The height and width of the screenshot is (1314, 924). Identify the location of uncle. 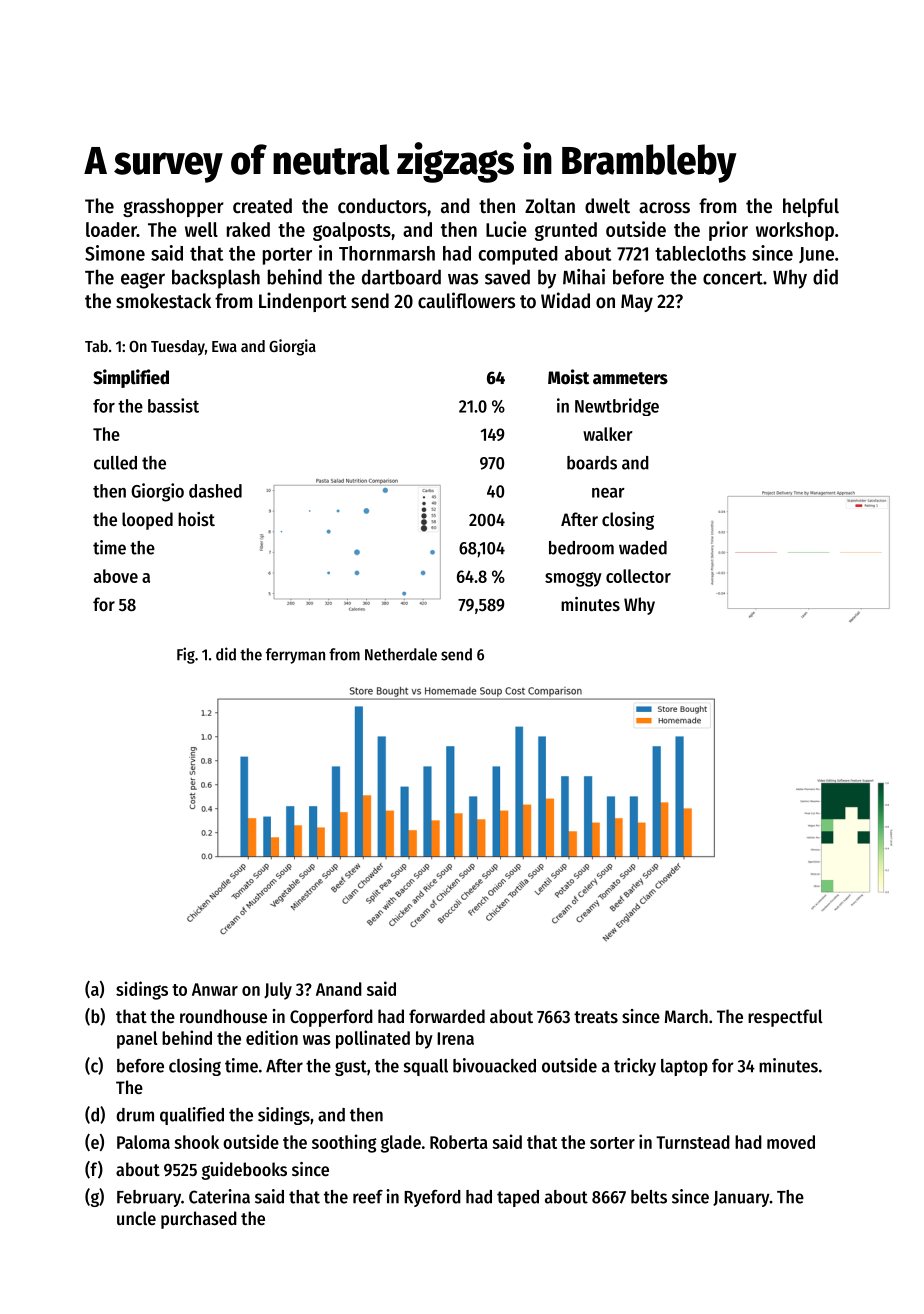
(136, 1218).
